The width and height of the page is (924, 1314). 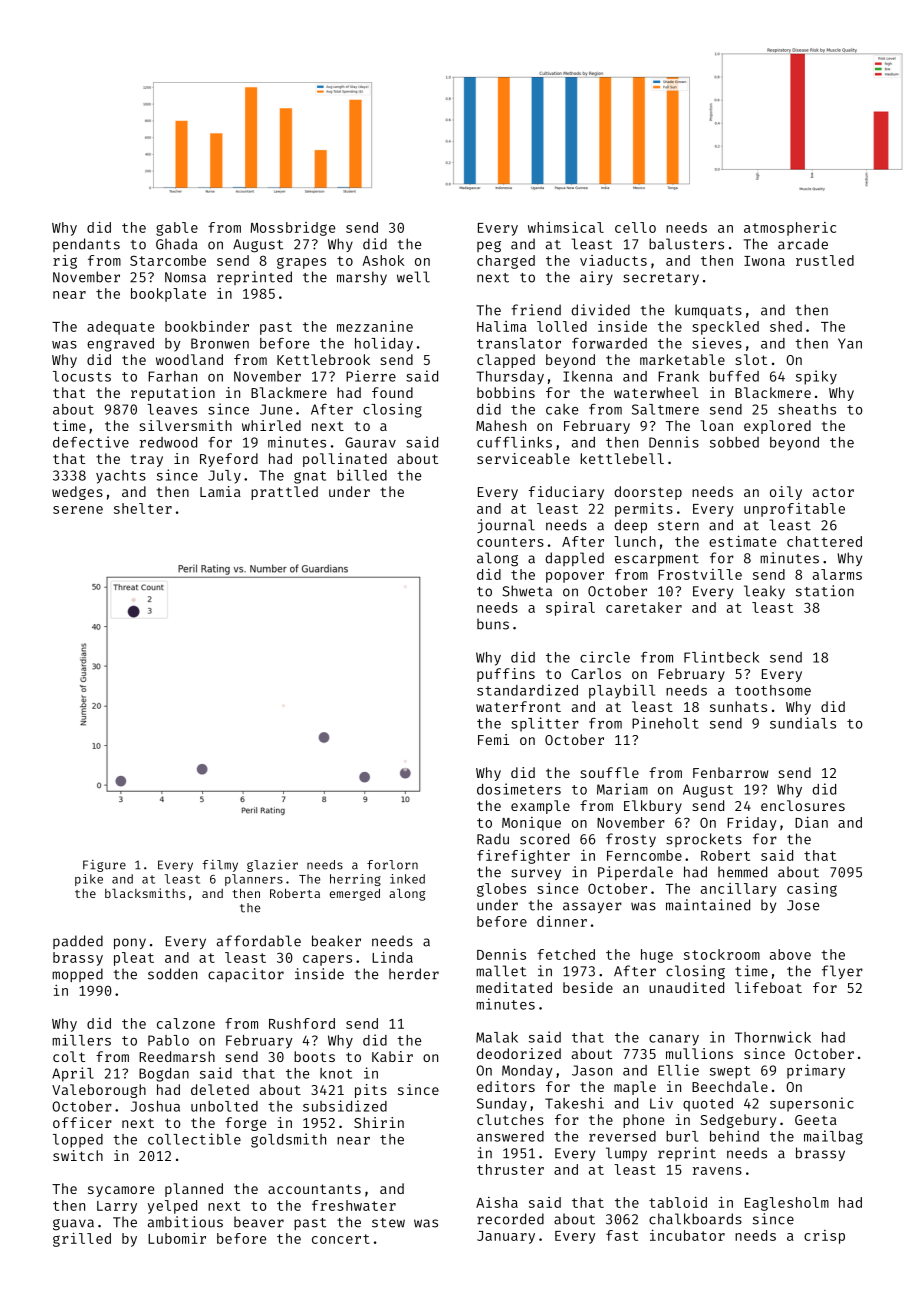 What do you see at coordinates (177, 1238) in the page?
I see `Lubomir` at bounding box center [177, 1238].
